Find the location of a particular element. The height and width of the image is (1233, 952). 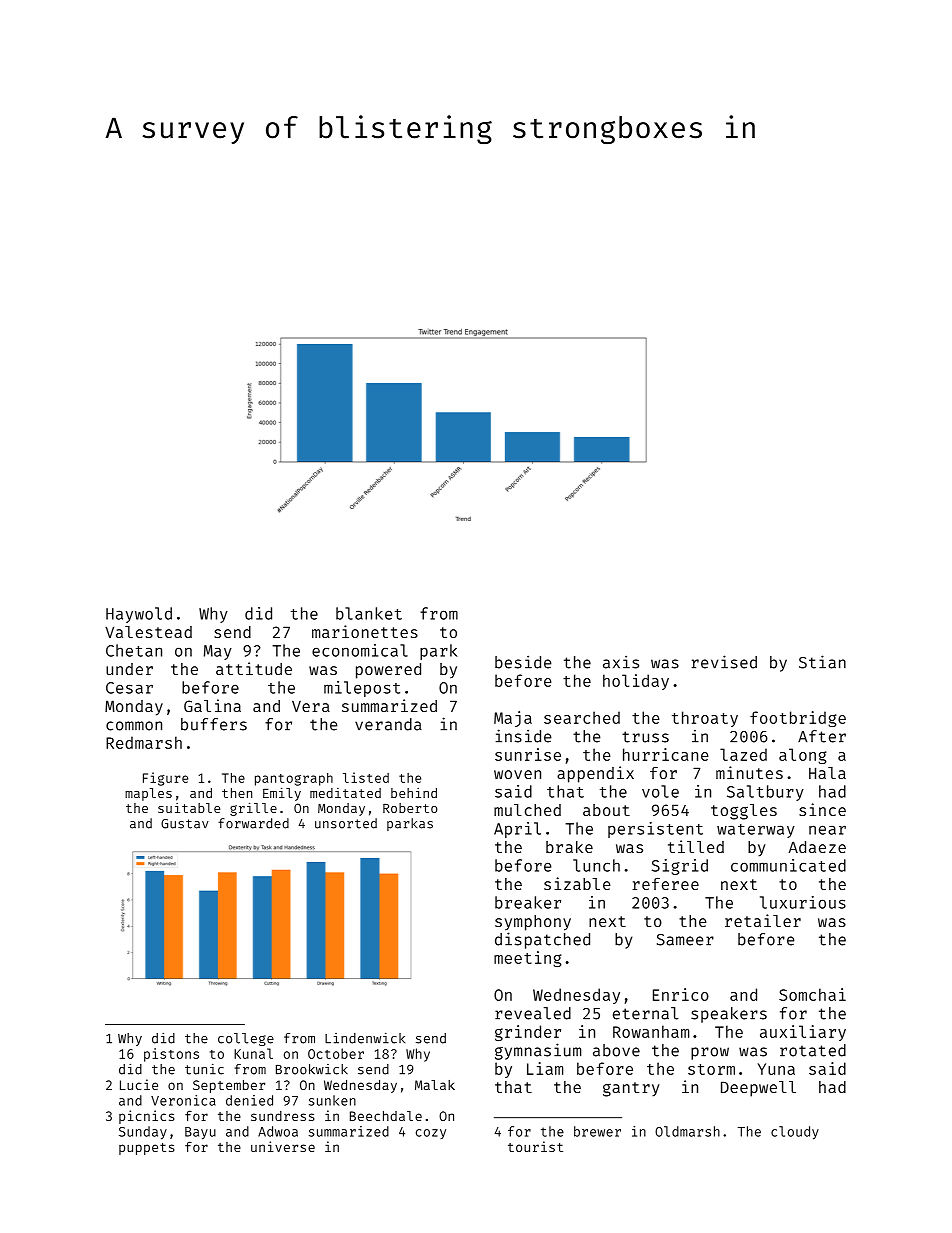

suitable is located at coordinates (189, 808).
